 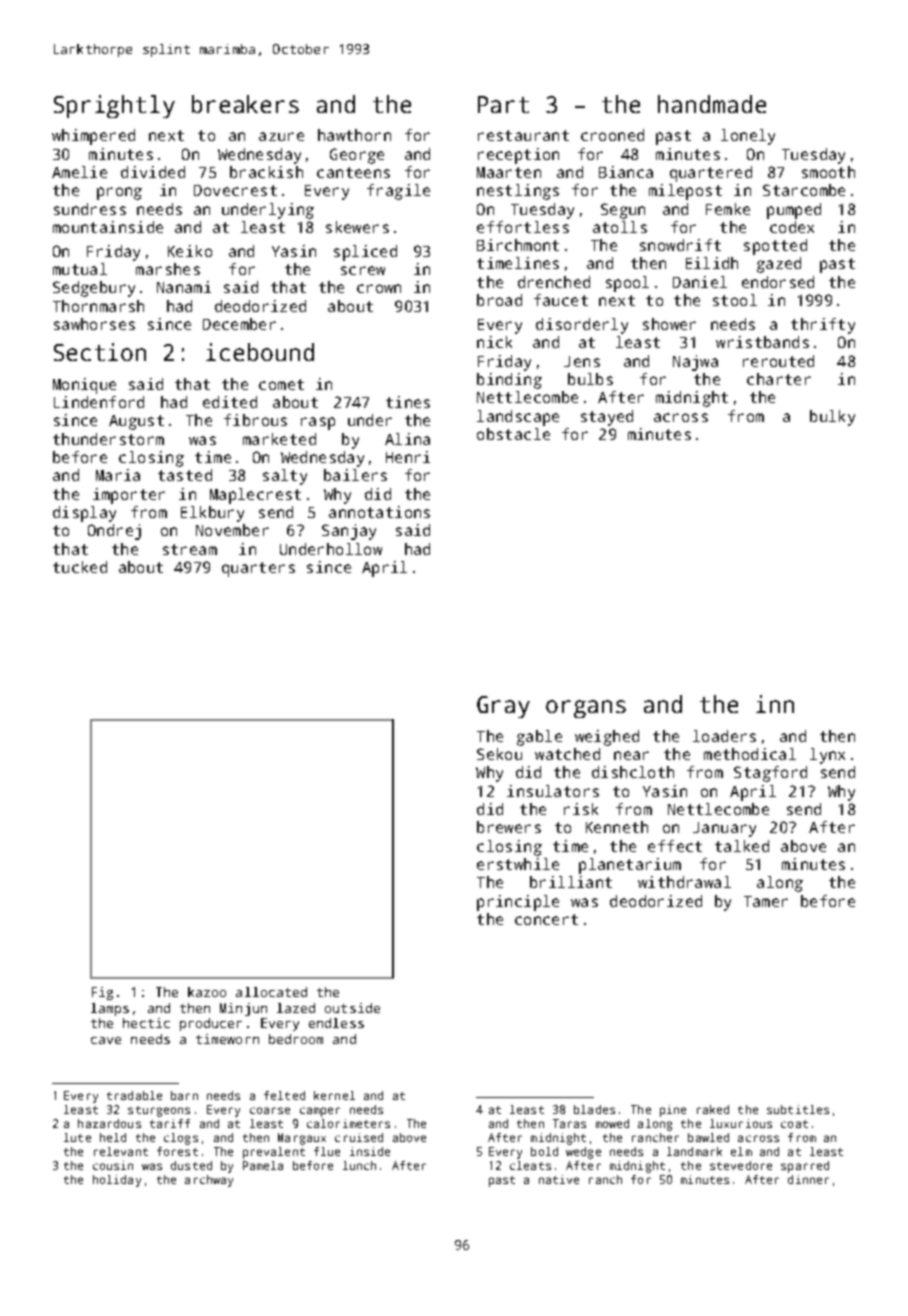 I want to click on lonely, so click(x=748, y=137).
